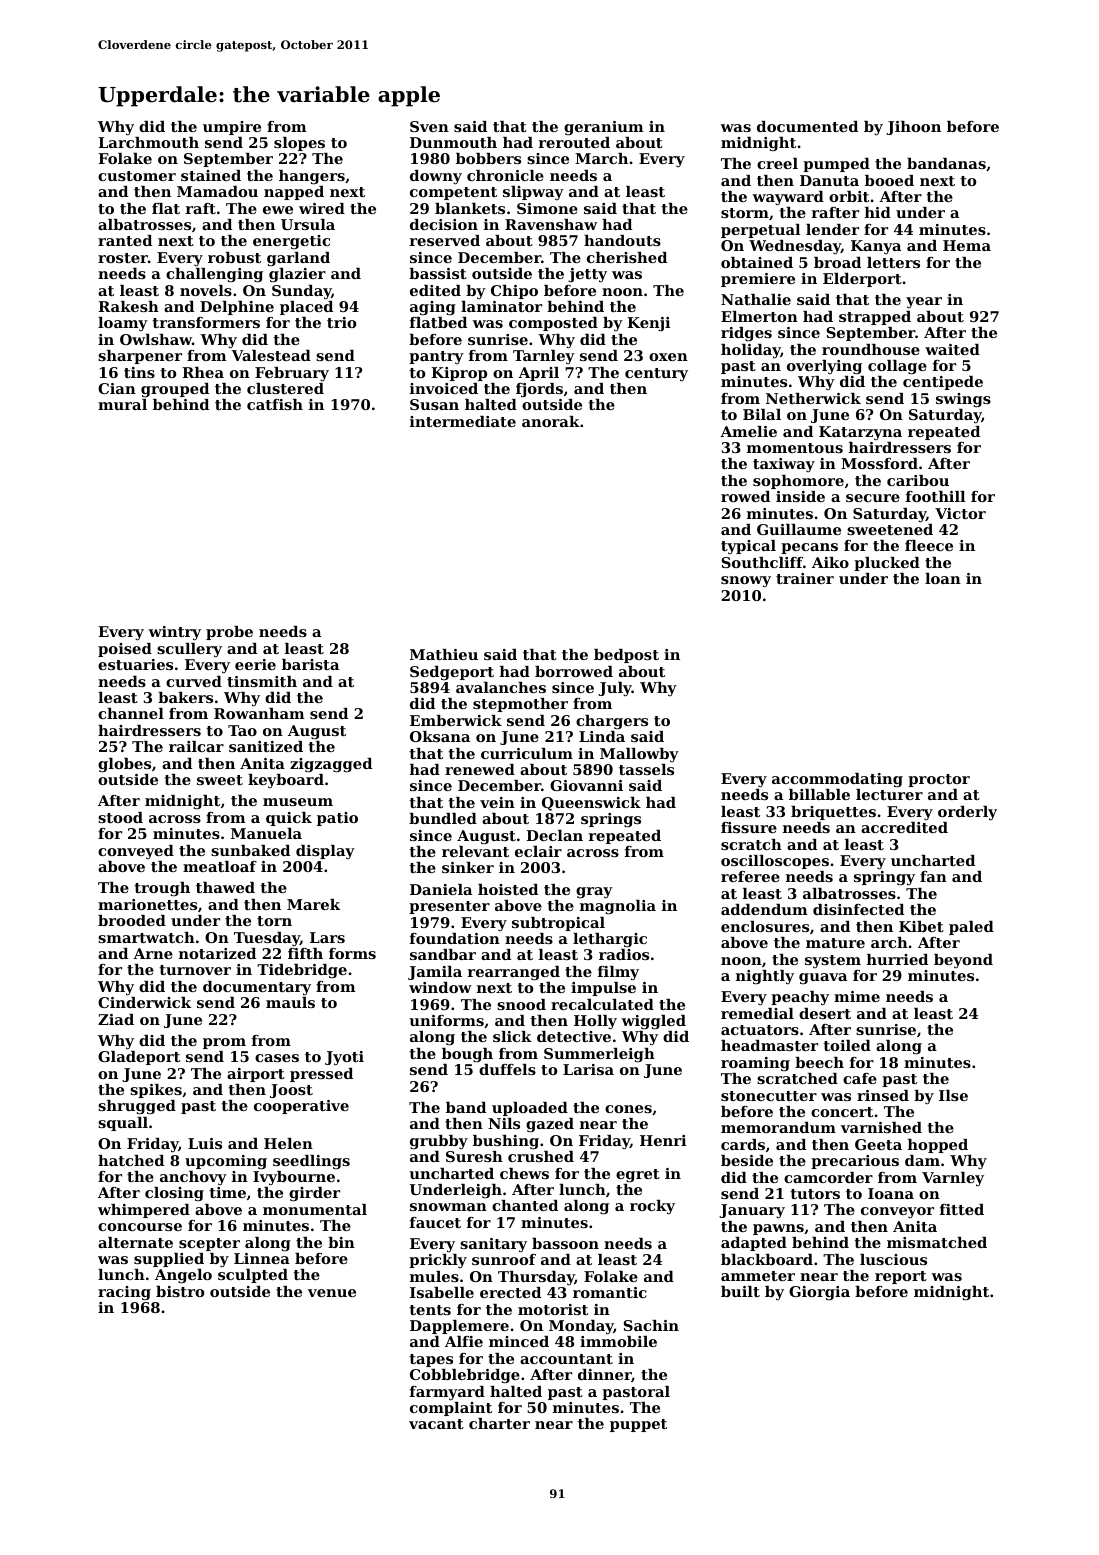  Describe the element at coordinates (574, 142) in the image. I see `rerouted` at that location.
